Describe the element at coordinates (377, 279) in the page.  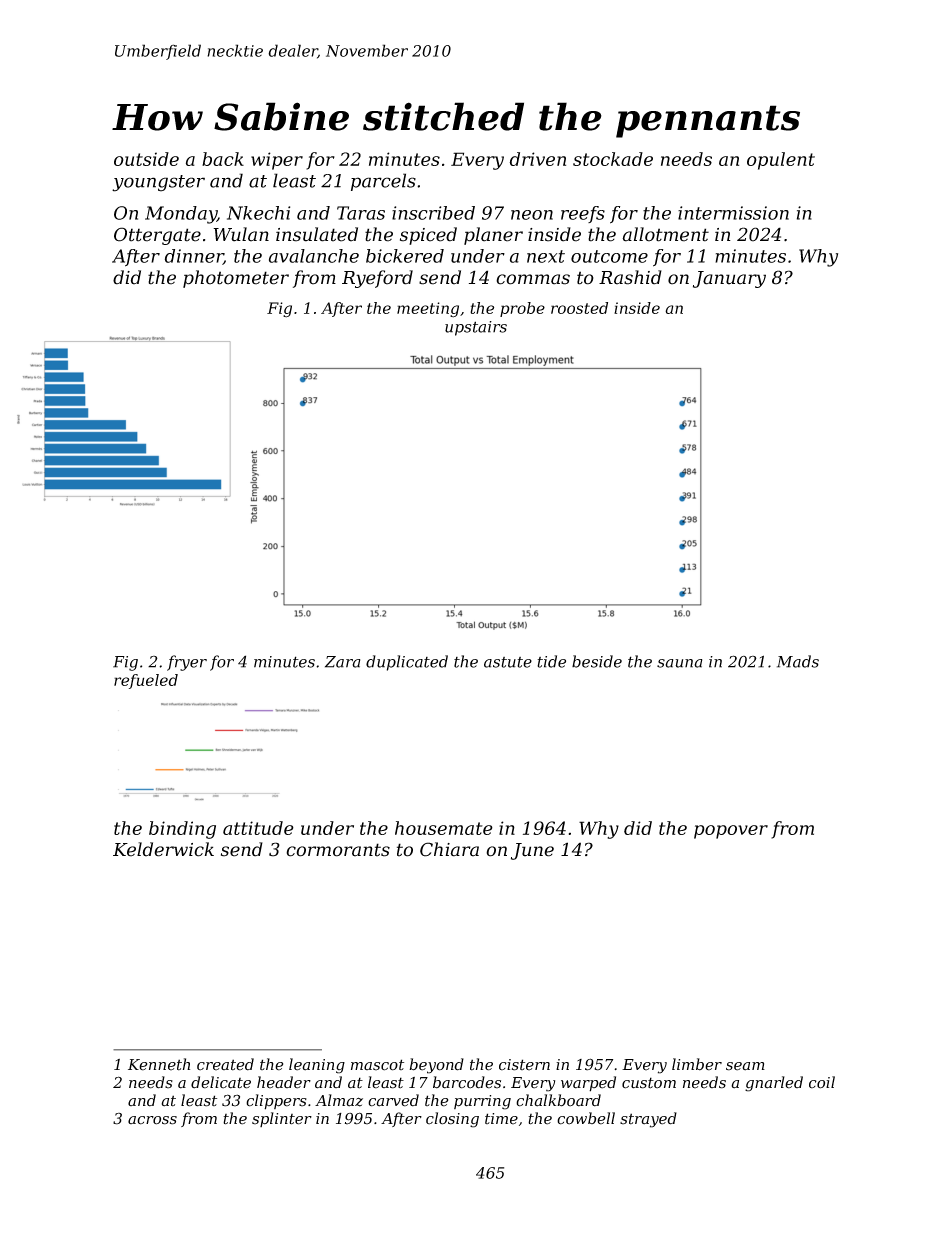
I see `Ryeford` at that location.
